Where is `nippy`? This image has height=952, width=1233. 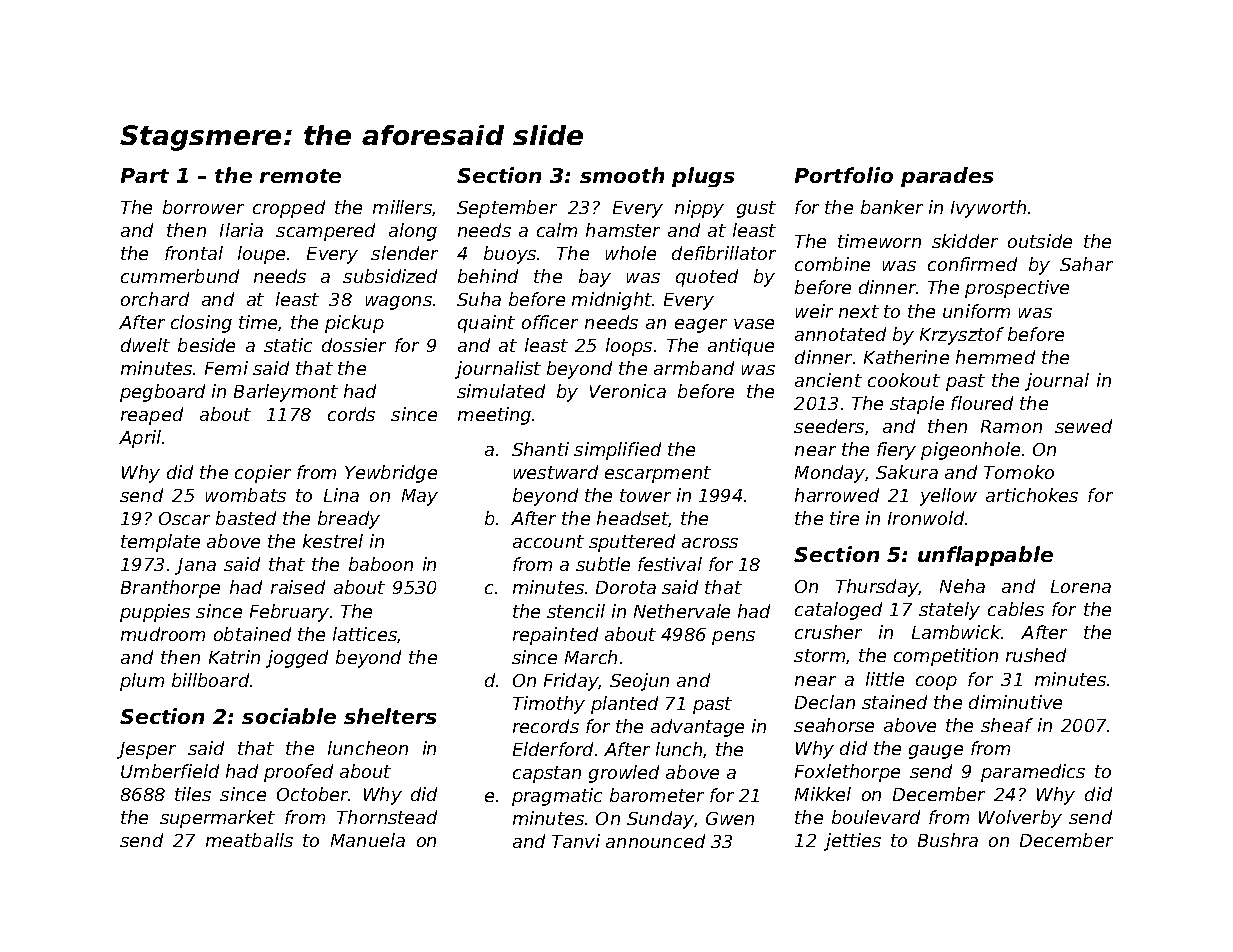
nippy is located at coordinates (699, 209).
